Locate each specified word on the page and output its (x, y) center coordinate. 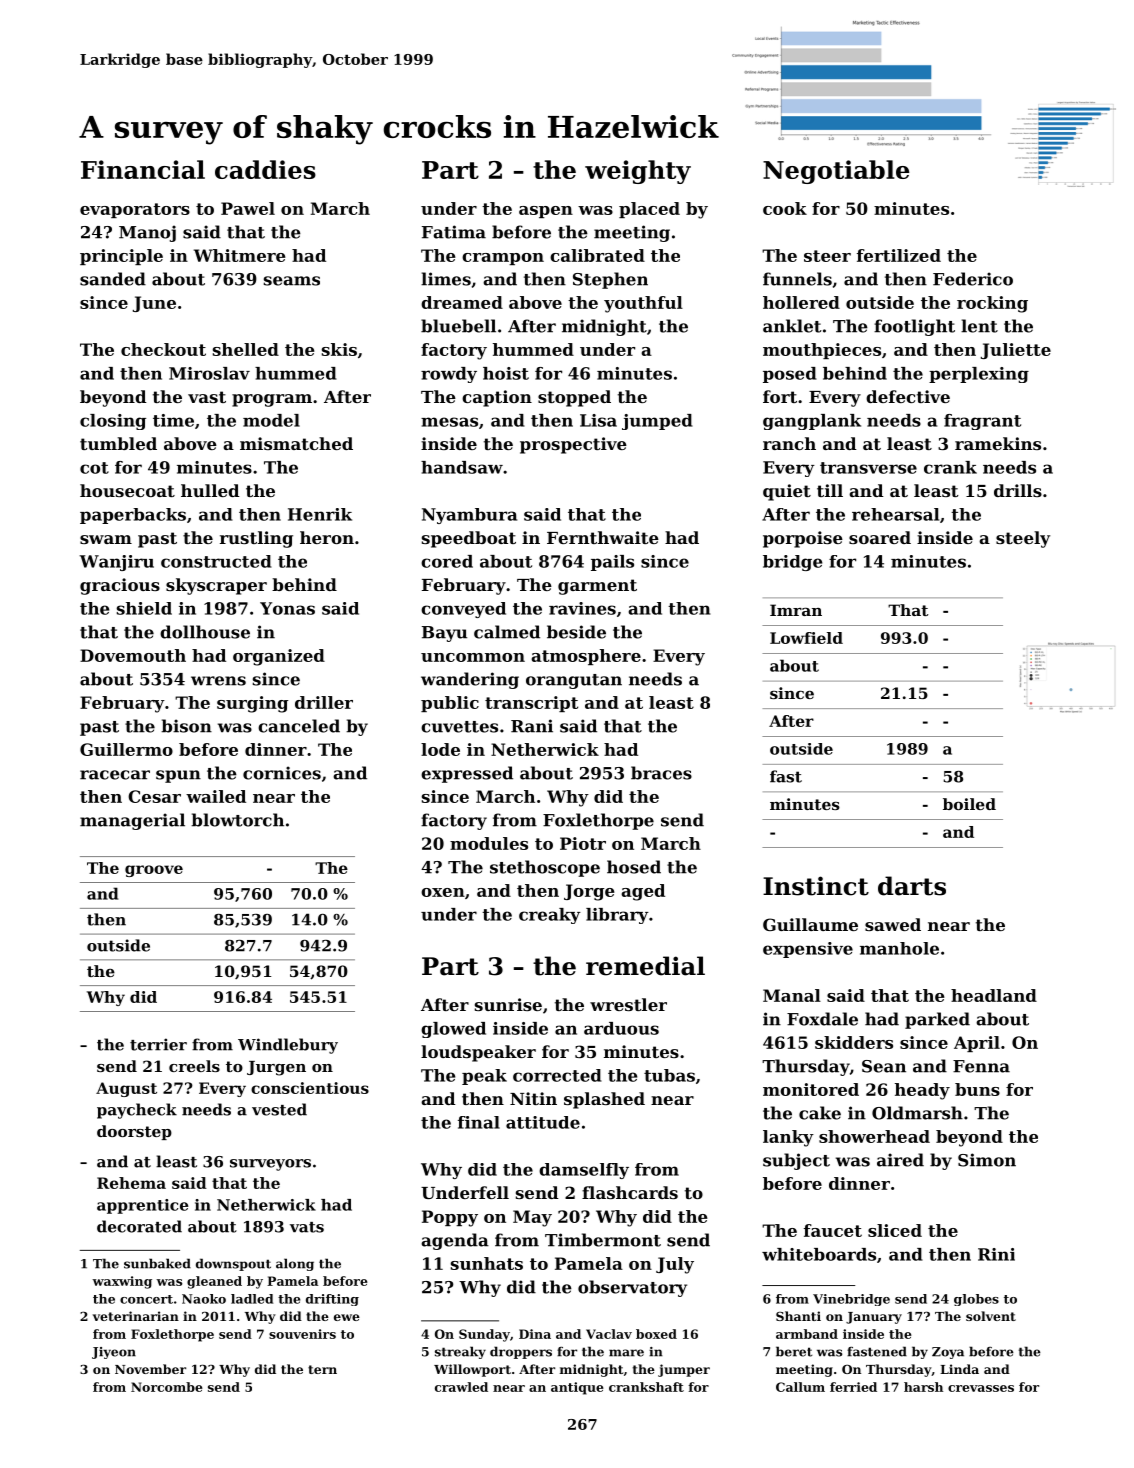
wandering (470, 680)
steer (827, 256)
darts (912, 886)
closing (113, 422)
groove (154, 871)
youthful (643, 304)
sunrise (508, 1004)
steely (1023, 539)
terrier (158, 1044)
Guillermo (126, 749)
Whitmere (240, 255)
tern (322, 1369)
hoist (506, 373)
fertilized (899, 255)
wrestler (628, 1004)
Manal (792, 995)
